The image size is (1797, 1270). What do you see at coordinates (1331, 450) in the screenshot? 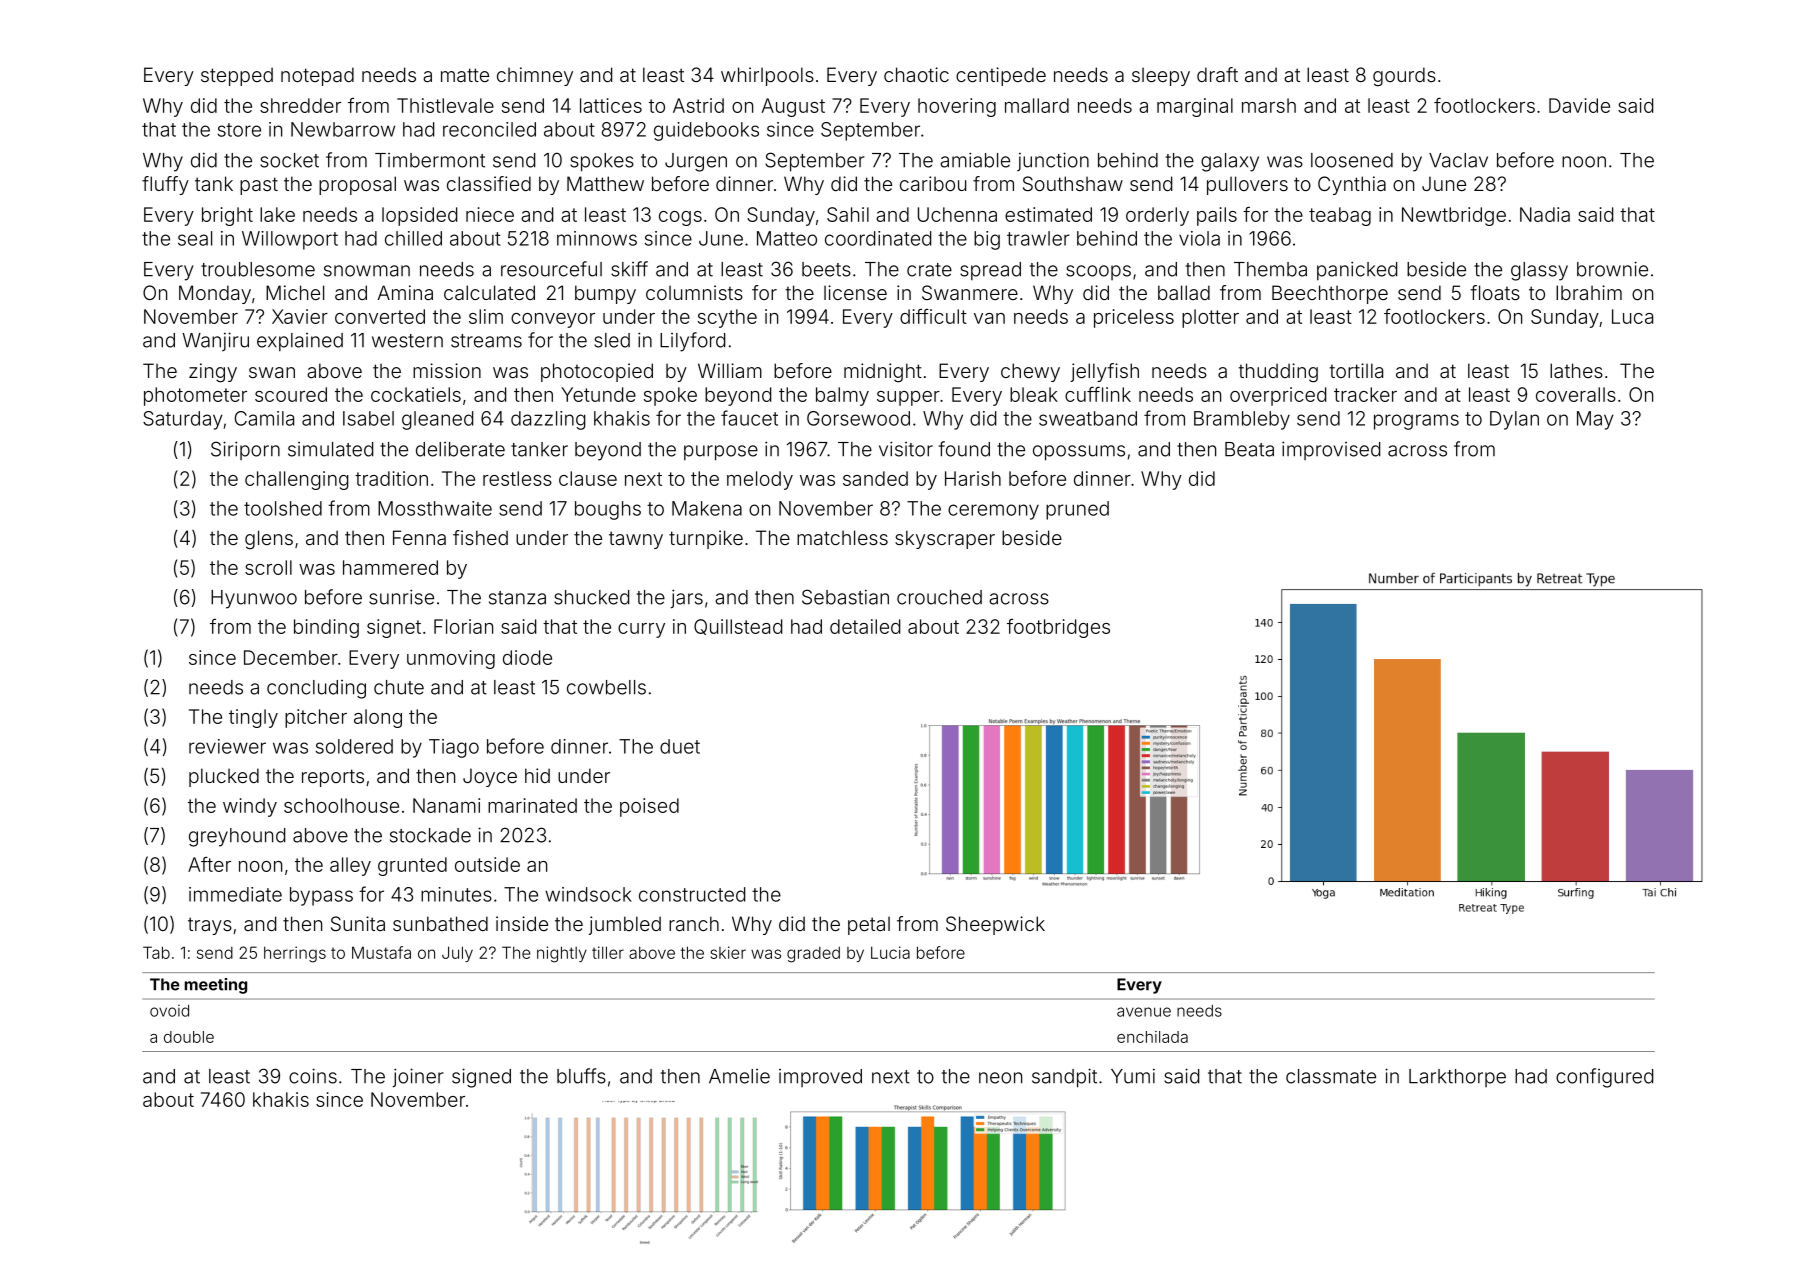
I see `improvised` at bounding box center [1331, 450].
